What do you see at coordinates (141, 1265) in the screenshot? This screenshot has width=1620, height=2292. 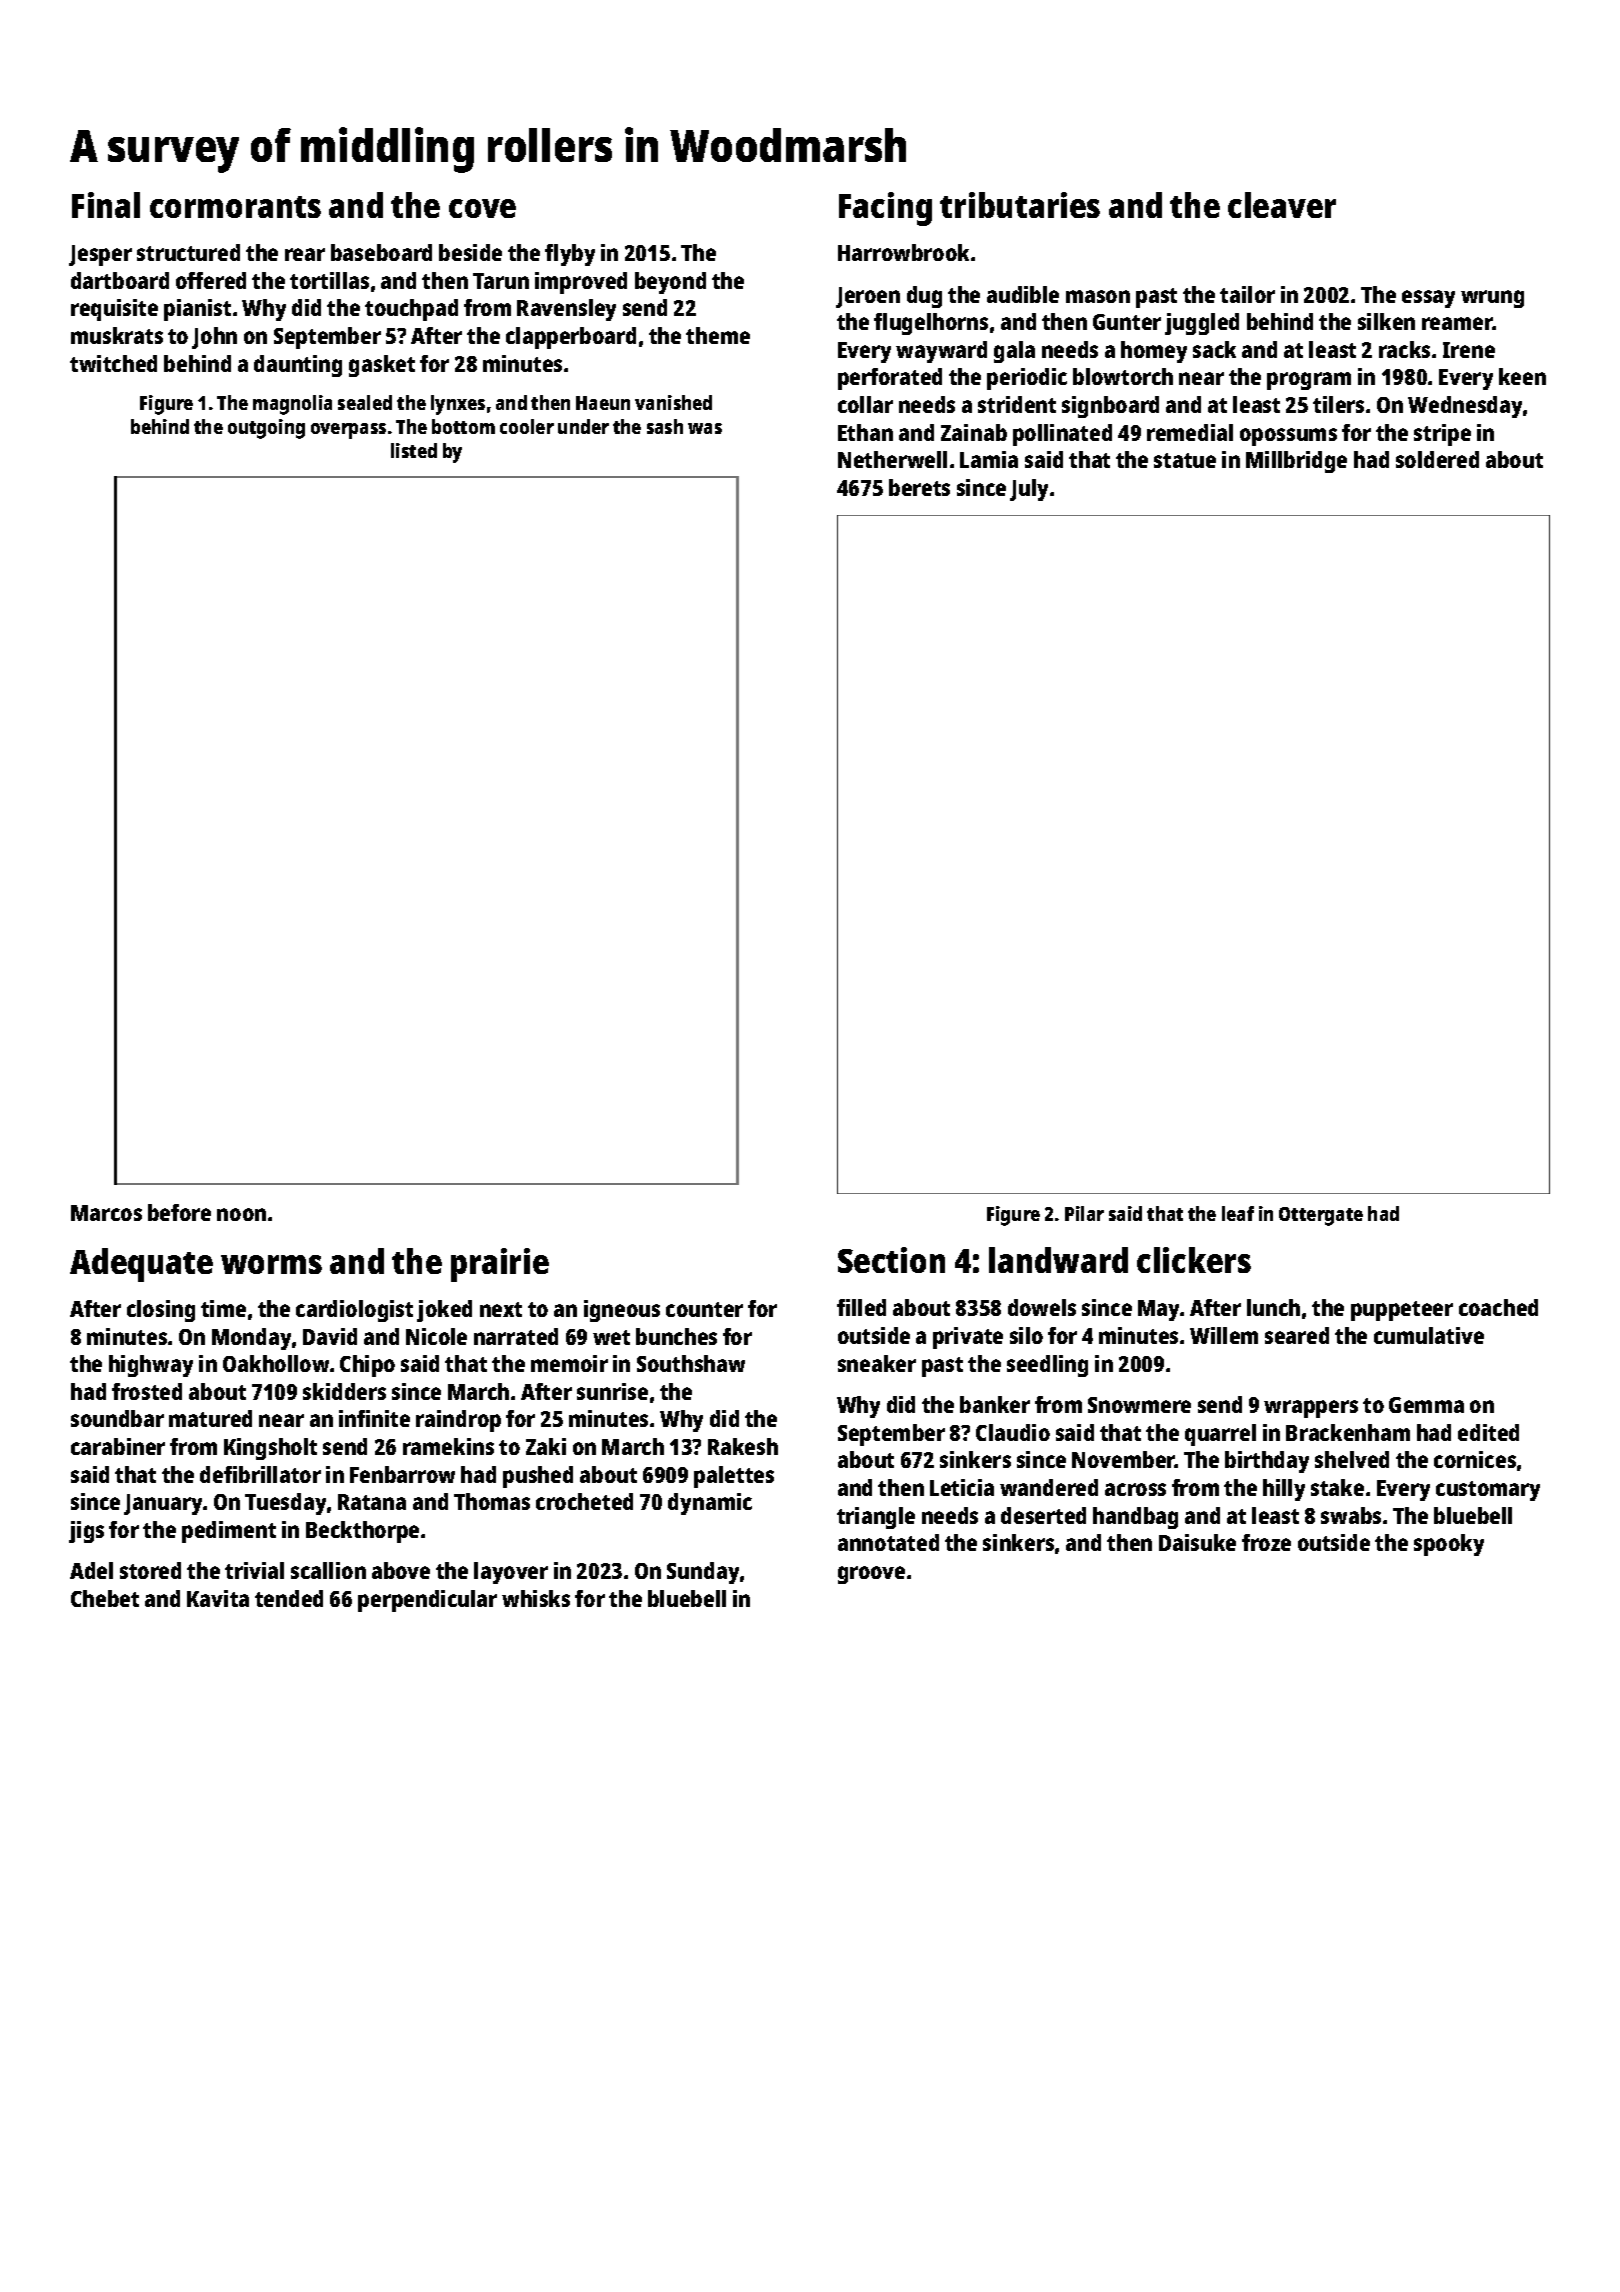 I see `Adequate` at bounding box center [141, 1265].
